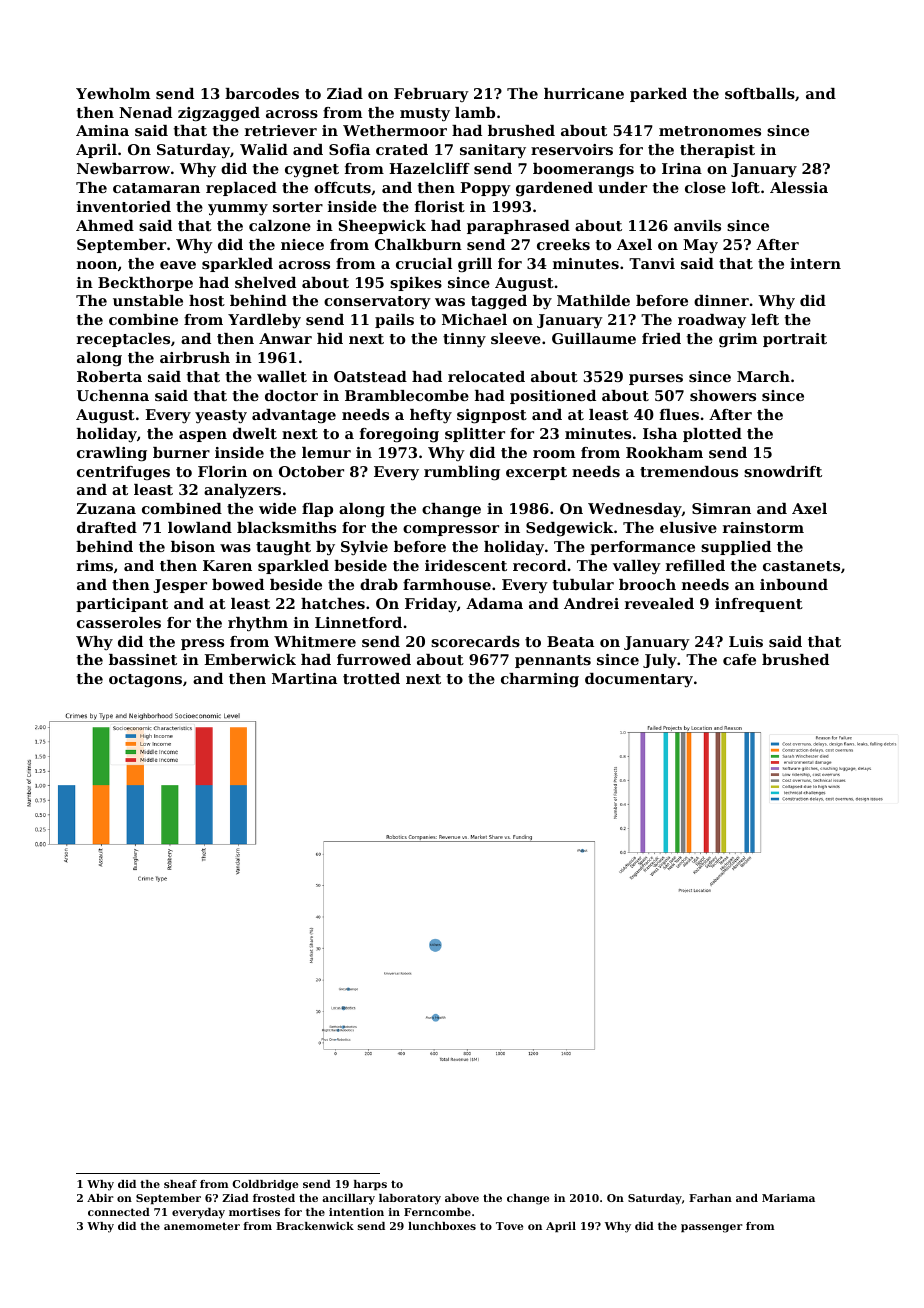 This screenshot has height=1308, width=924. What do you see at coordinates (499, 302) in the screenshot?
I see `tagged` at bounding box center [499, 302].
